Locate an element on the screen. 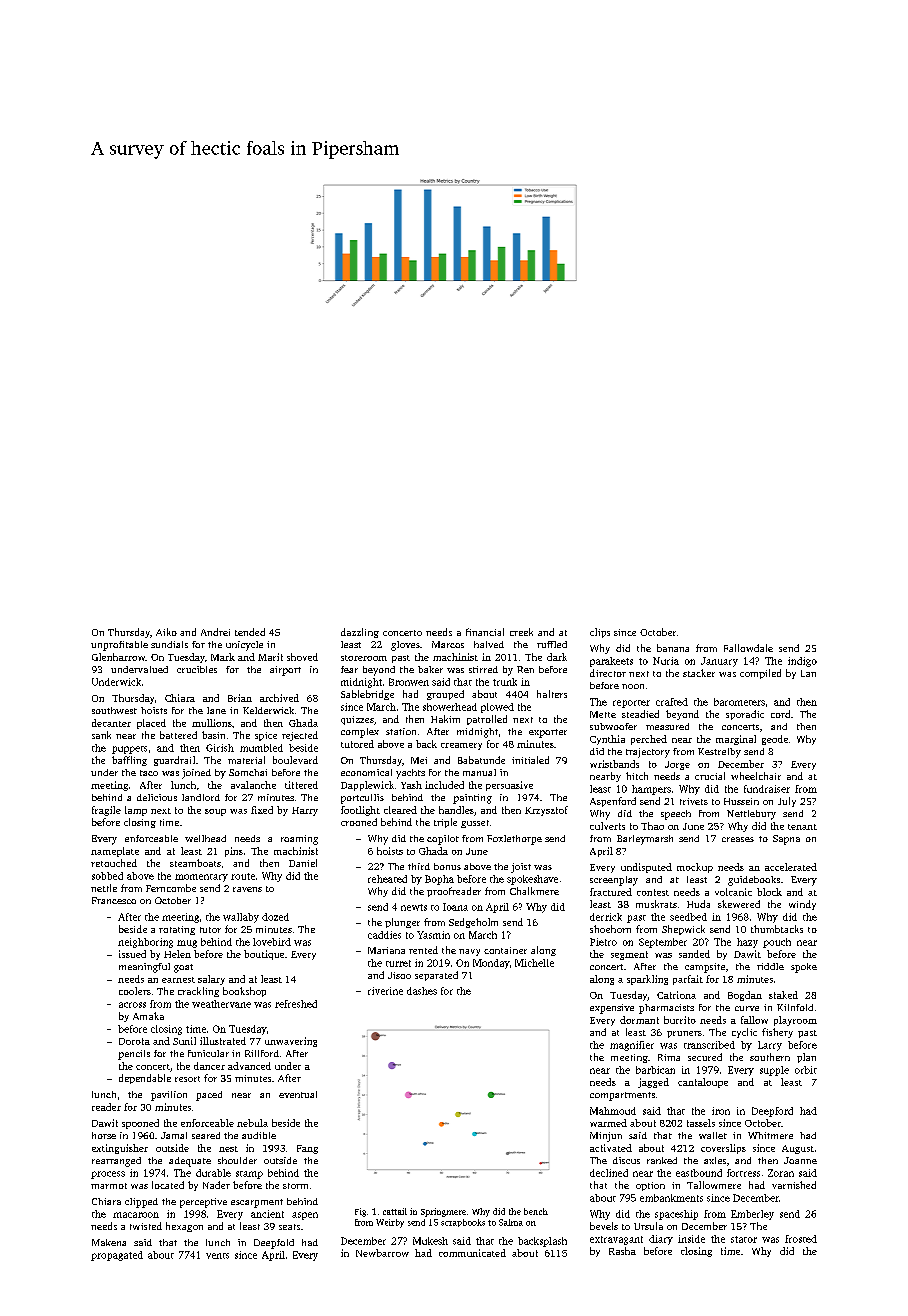 The image size is (908, 1316). horse is located at coordinates (104, 1135).
